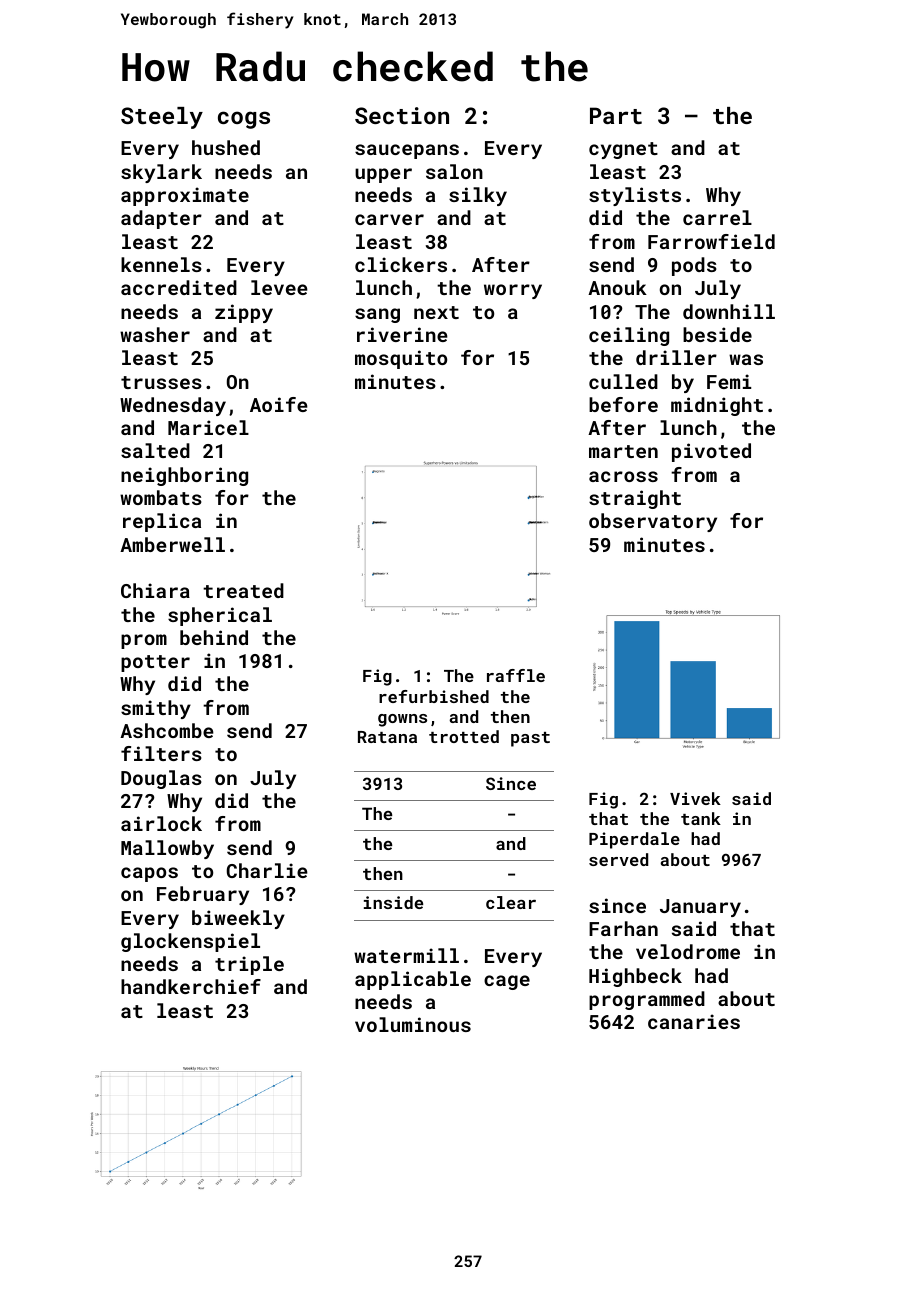 The height and width of the page is (1316, 908). I want to click on glockenspiel, so click(190, 942).
